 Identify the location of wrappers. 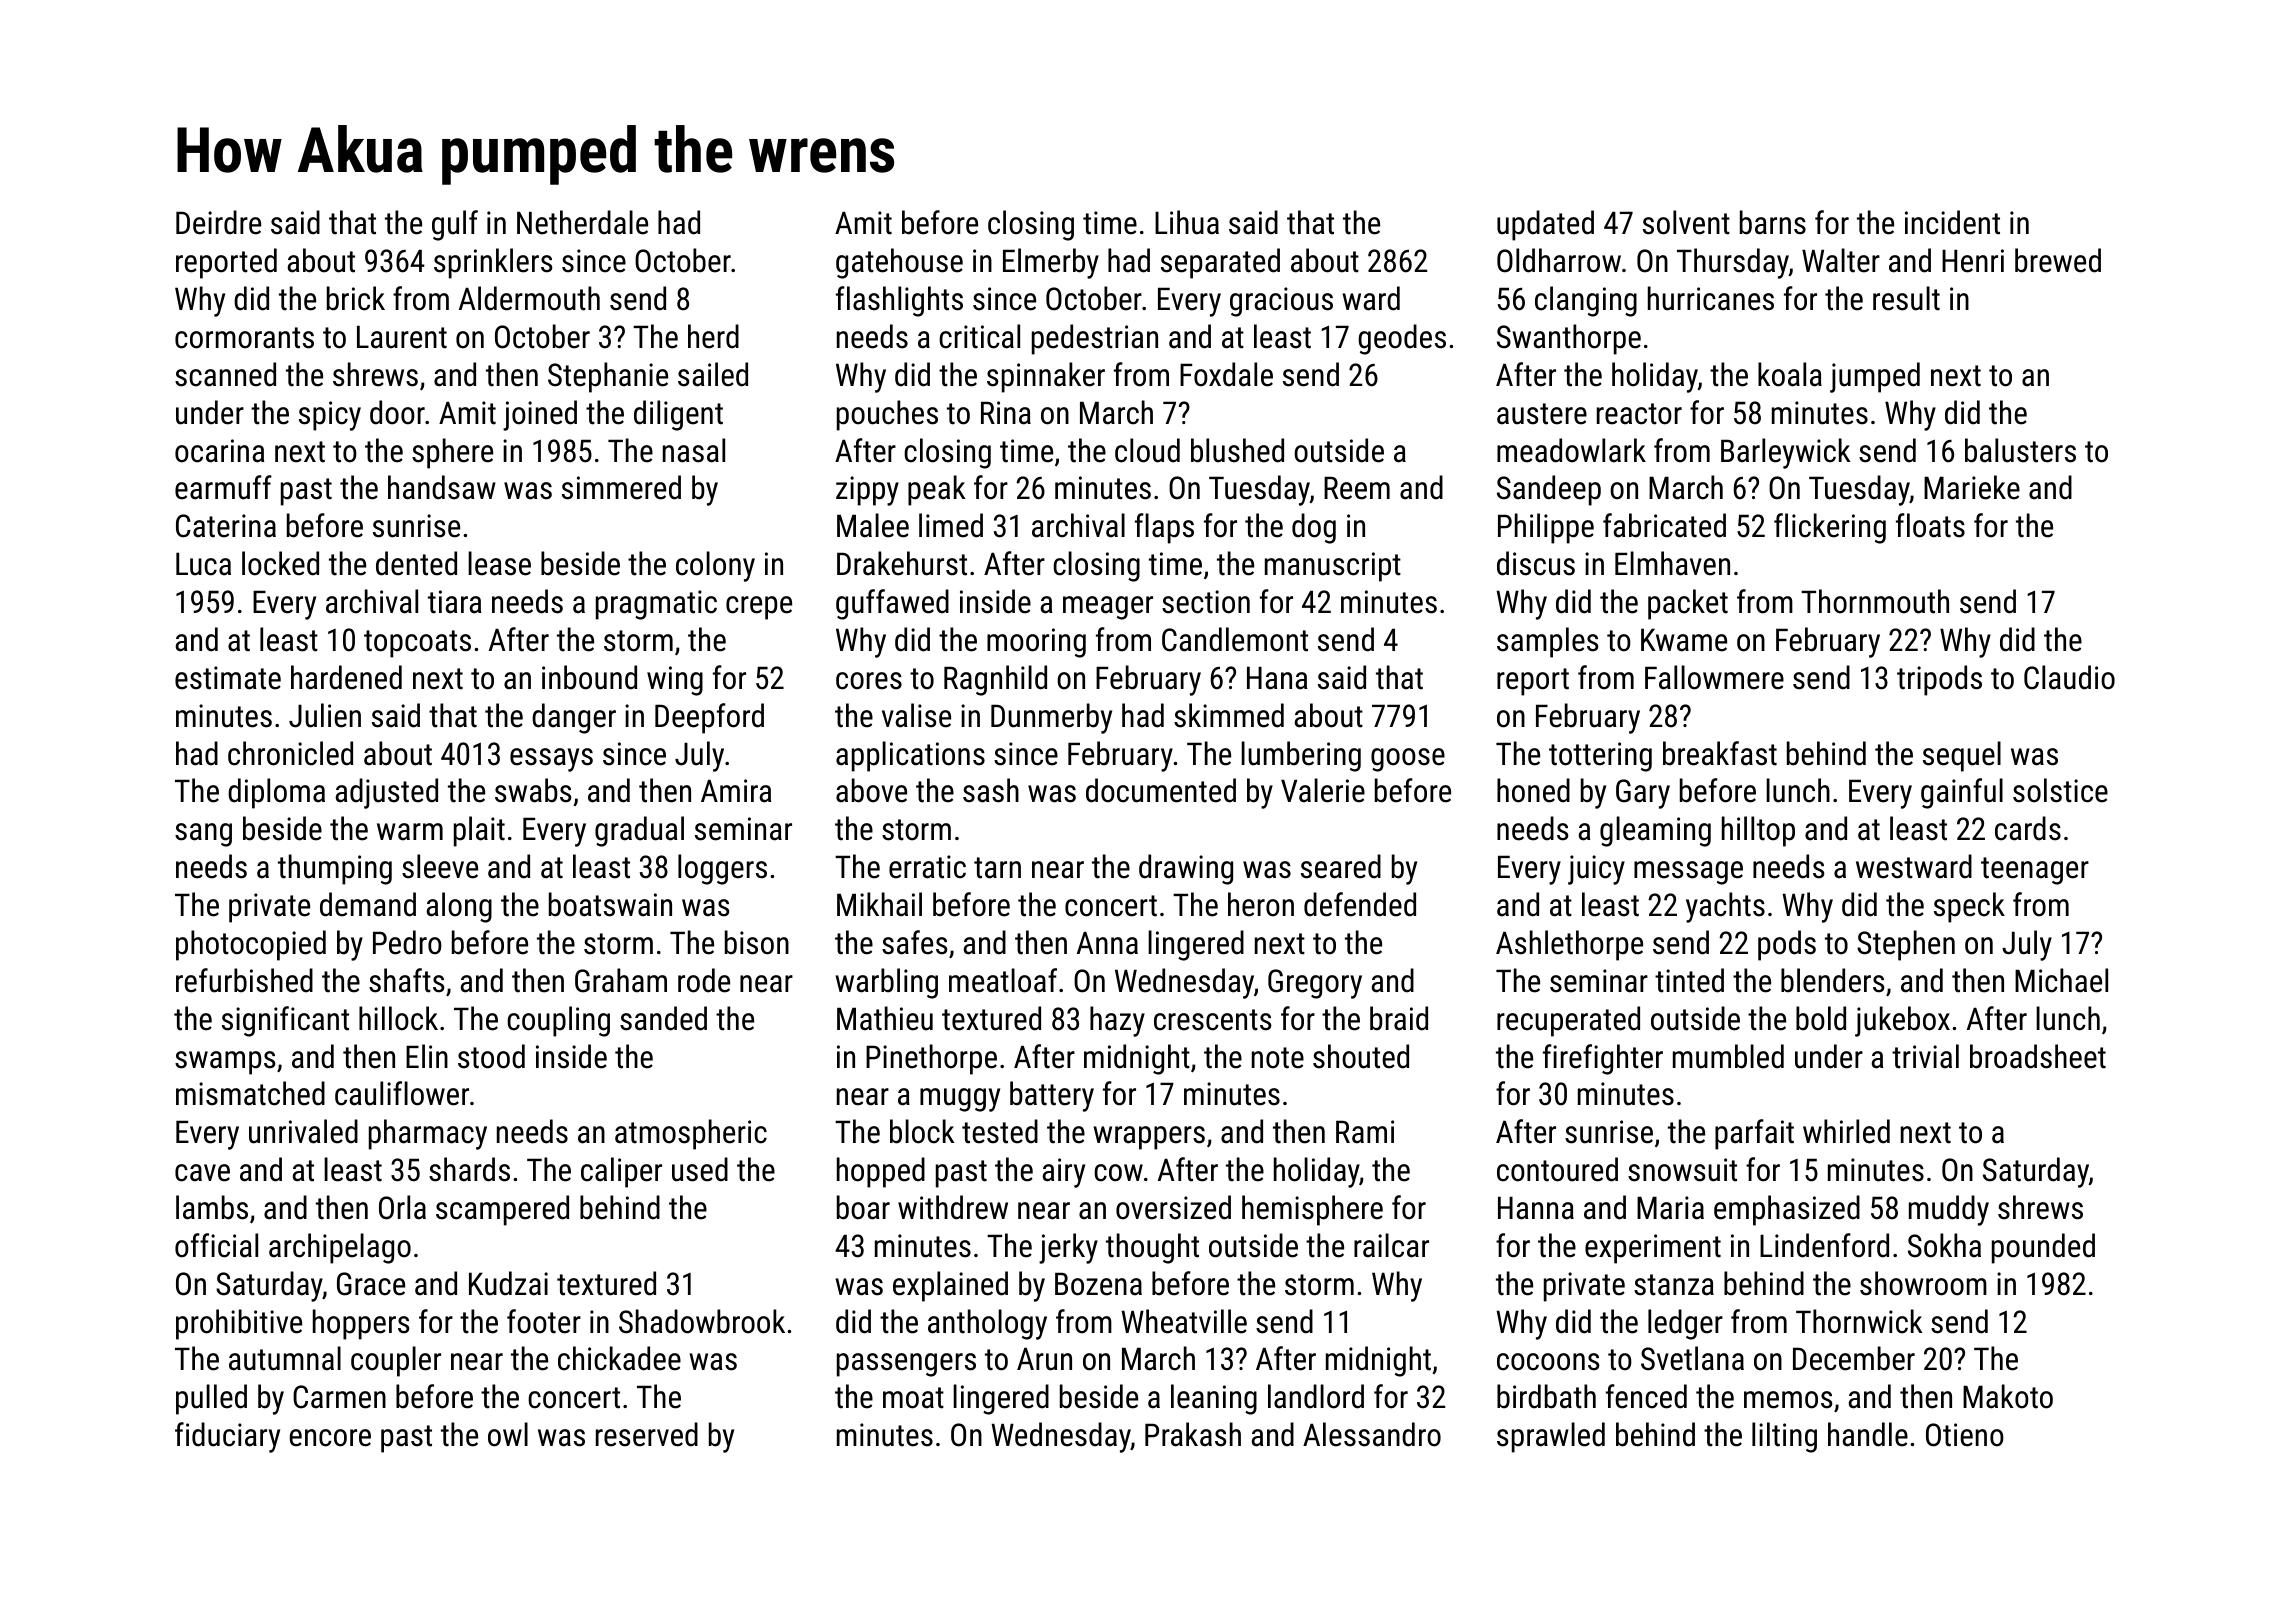
(1149, 1138).
